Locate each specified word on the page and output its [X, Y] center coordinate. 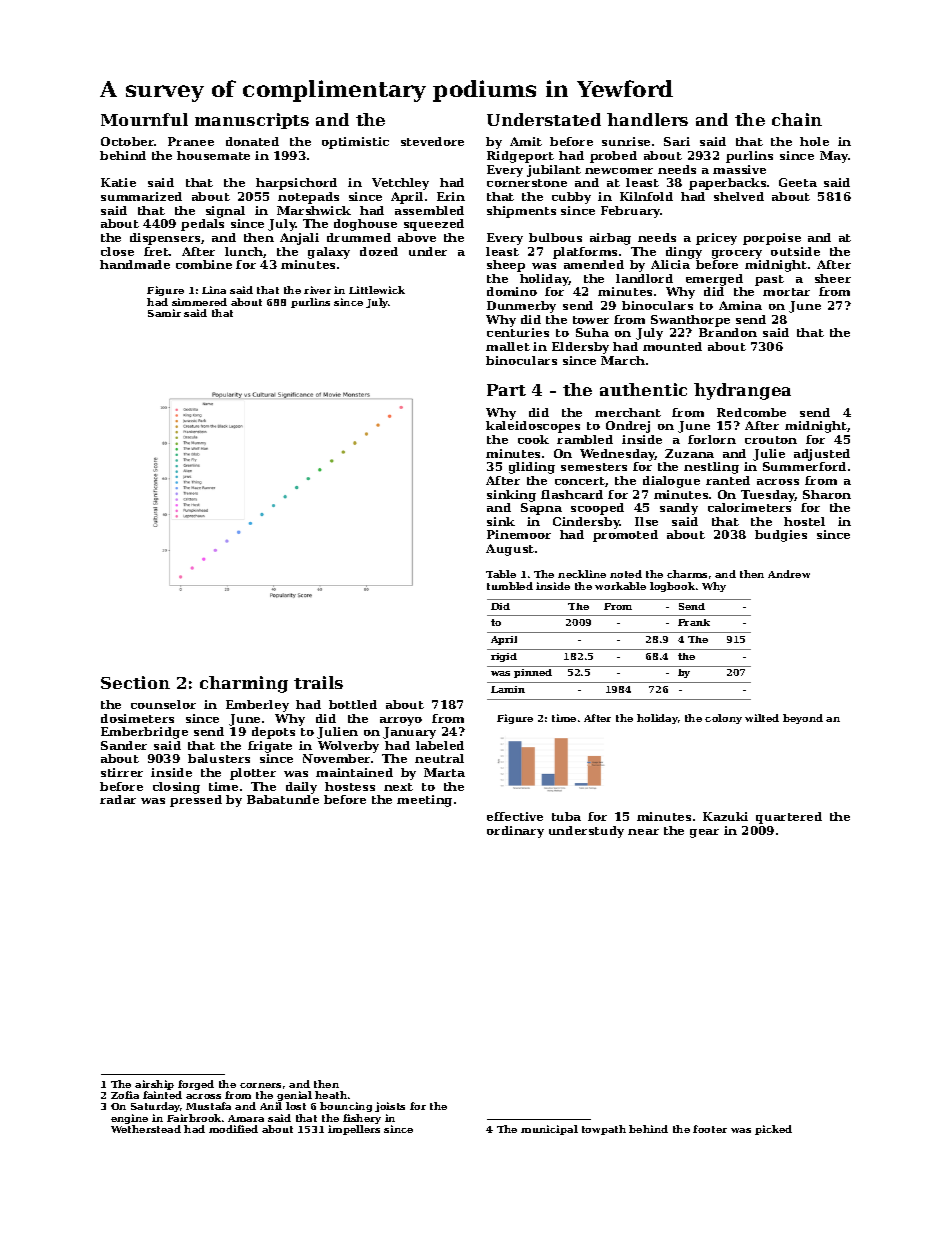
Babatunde [283, 799]
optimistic [355, 143]
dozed [379, 251]
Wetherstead [146, 1129]
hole [814, 141]
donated [252, 141]
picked [773, 1130]
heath [331, 1095]
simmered [199, 302]
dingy [684, 253]
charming [244, 684]
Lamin [508, 689]
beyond [803, 719]
